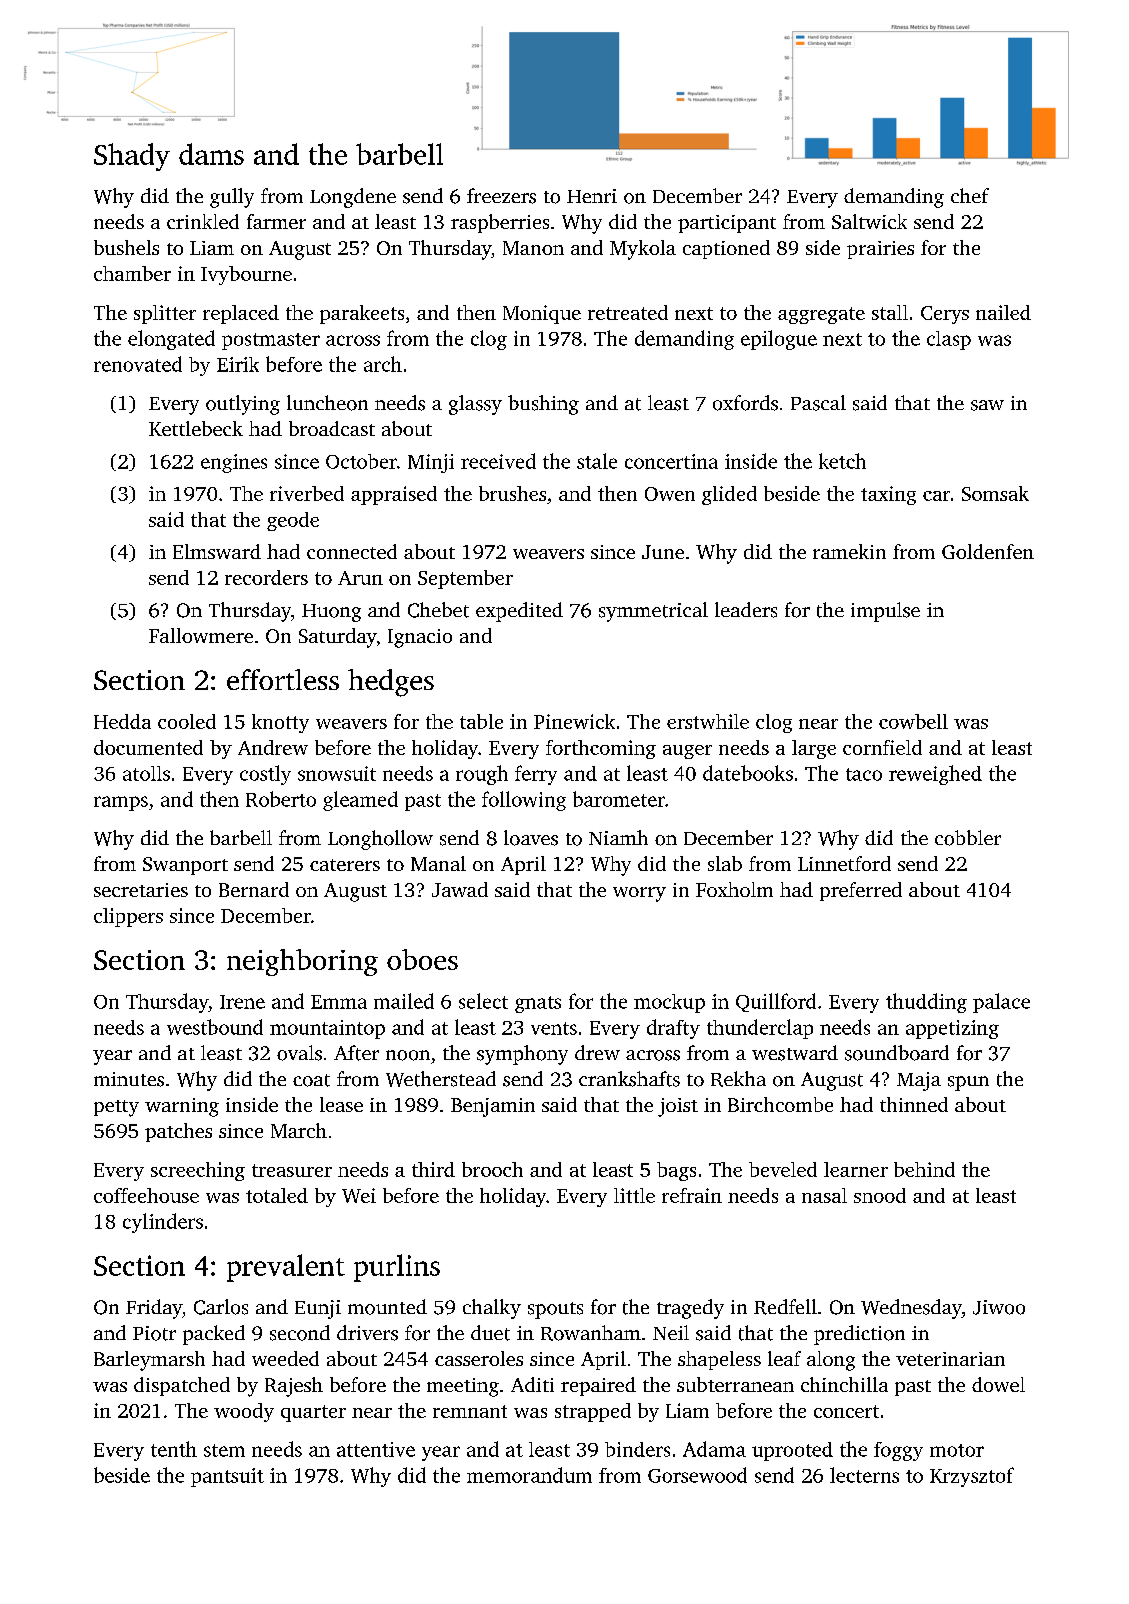 The width and height of the page is (1129, 1604). Describe the element at coordinates (697, 1475) in the page. I see `Gorsewood` at that location.
